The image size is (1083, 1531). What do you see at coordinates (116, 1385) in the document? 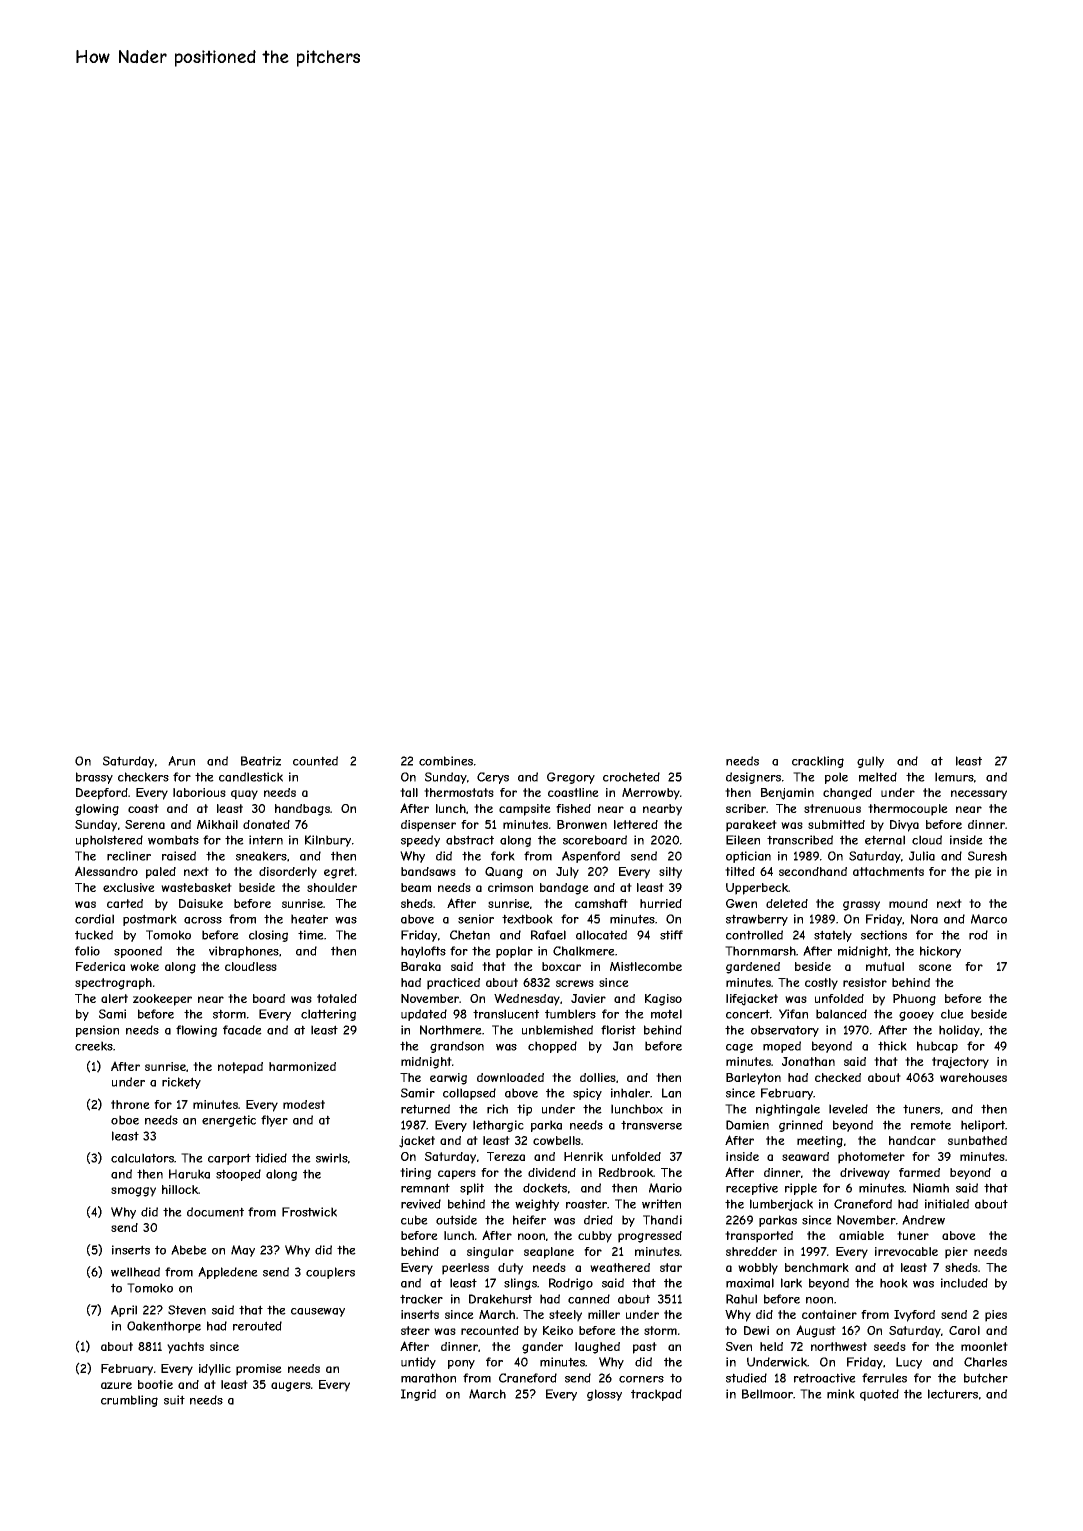
I see `azure` at bounding box center [116, 1385].
